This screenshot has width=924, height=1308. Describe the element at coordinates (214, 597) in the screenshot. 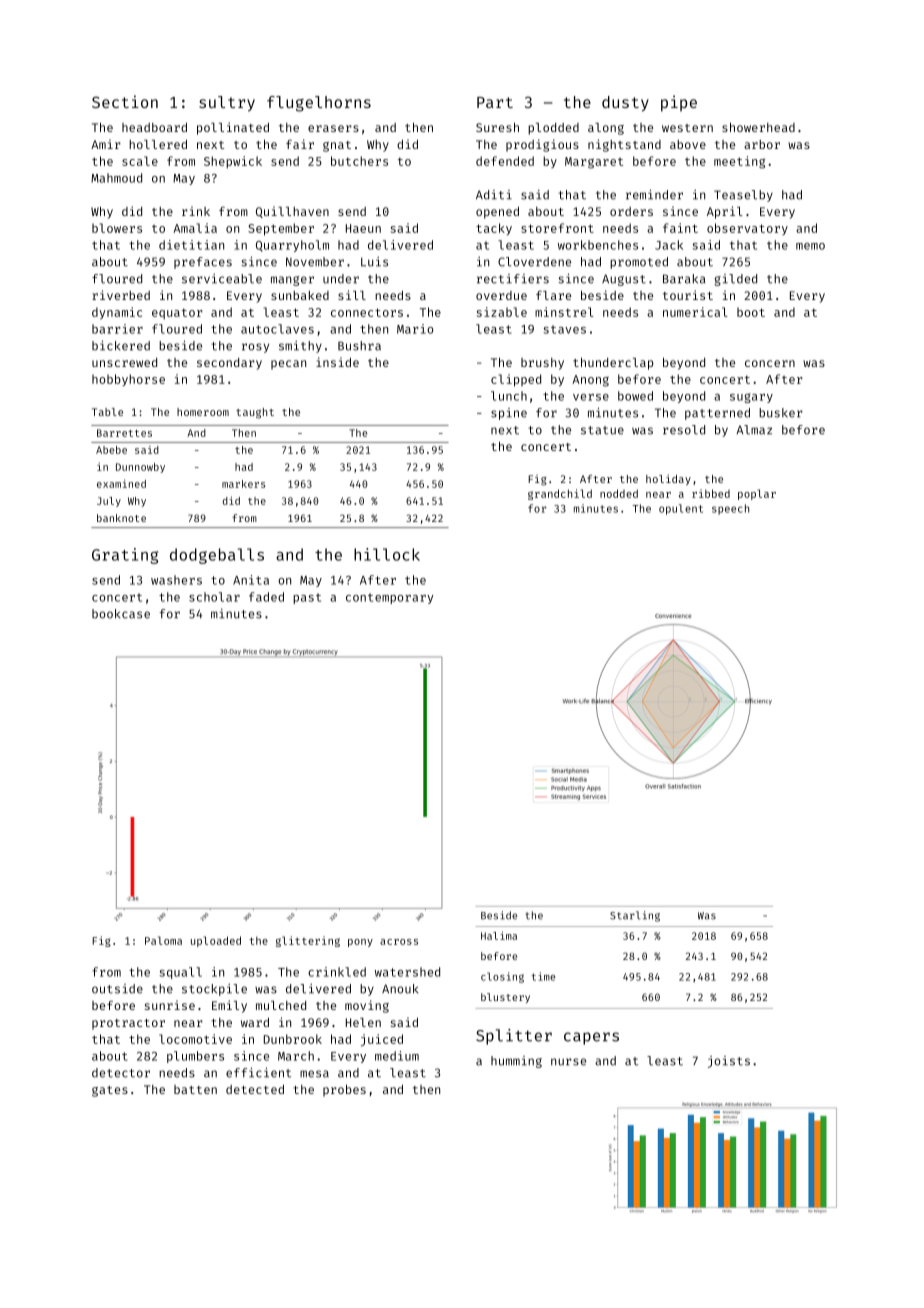

I see `scholar` at that location.
